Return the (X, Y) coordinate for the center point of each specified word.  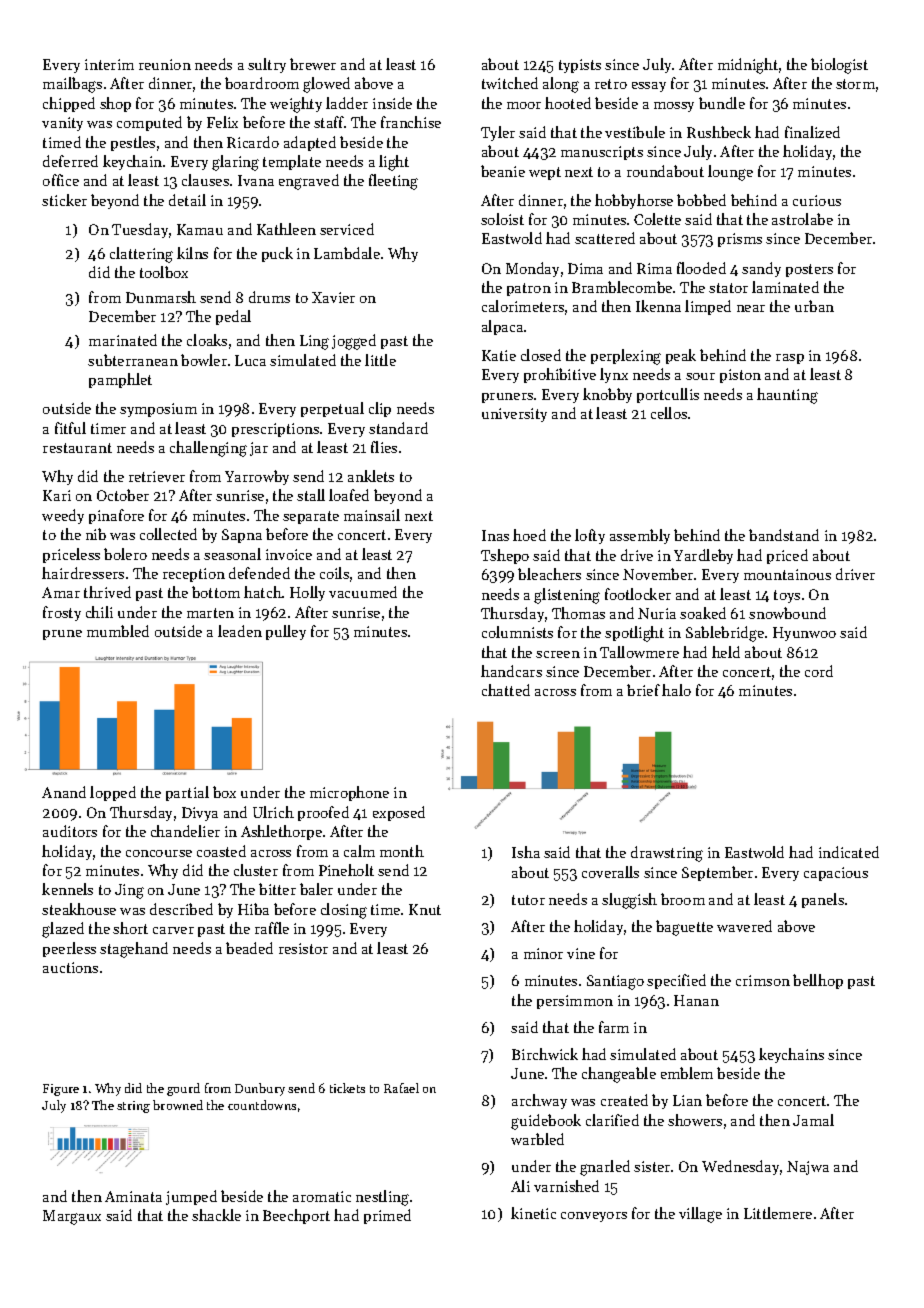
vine (581, 953)
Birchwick (545, 1054)
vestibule (635, 132)
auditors (70, 831)
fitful (70, 428)
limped (708, 307)
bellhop (818, 981)
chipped (69, 104)
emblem (687, 1073)
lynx (614, 375)
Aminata (133, 1196)
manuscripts (602, 153)
